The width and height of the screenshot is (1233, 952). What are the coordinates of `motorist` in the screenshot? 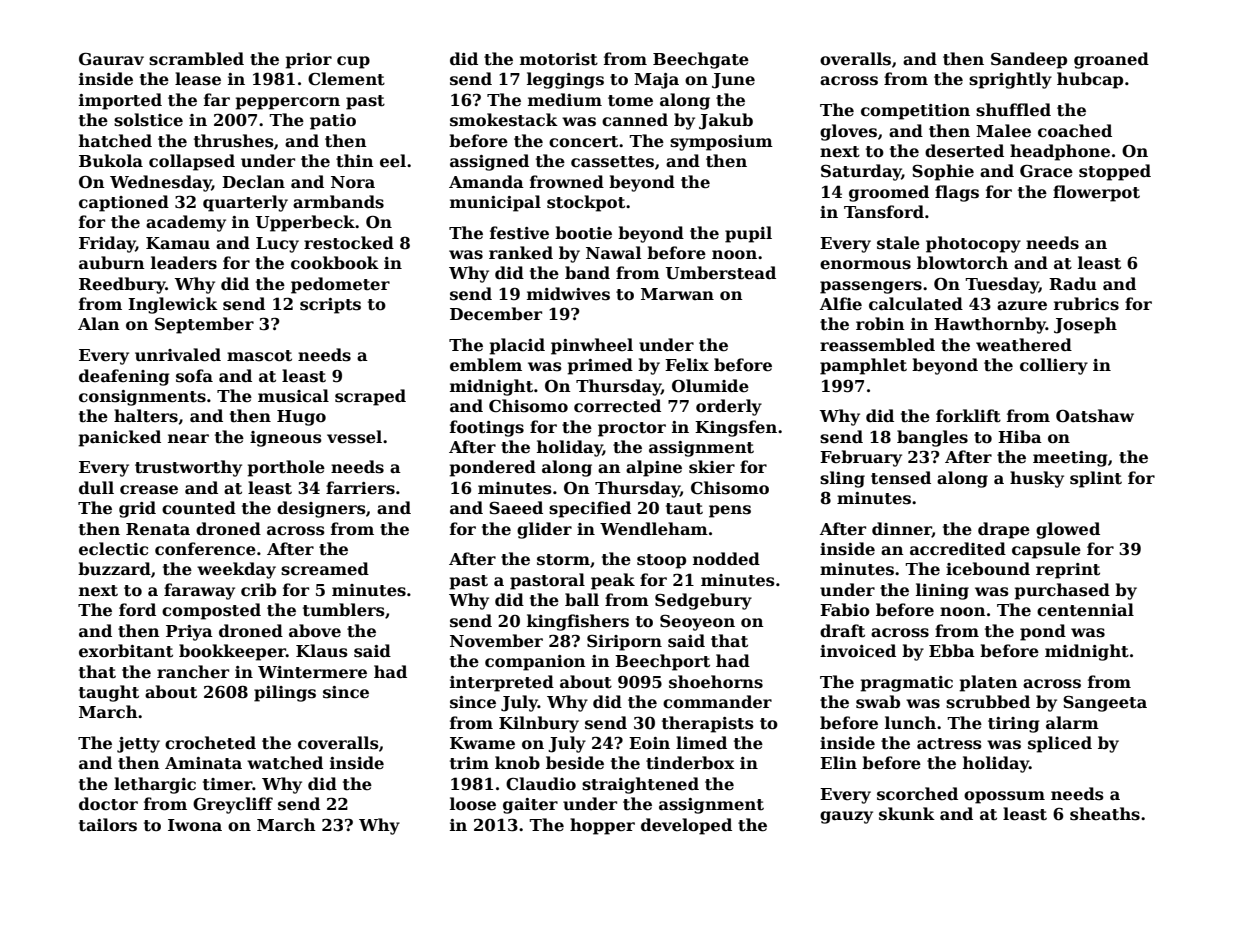 It's located at (559, 59).
